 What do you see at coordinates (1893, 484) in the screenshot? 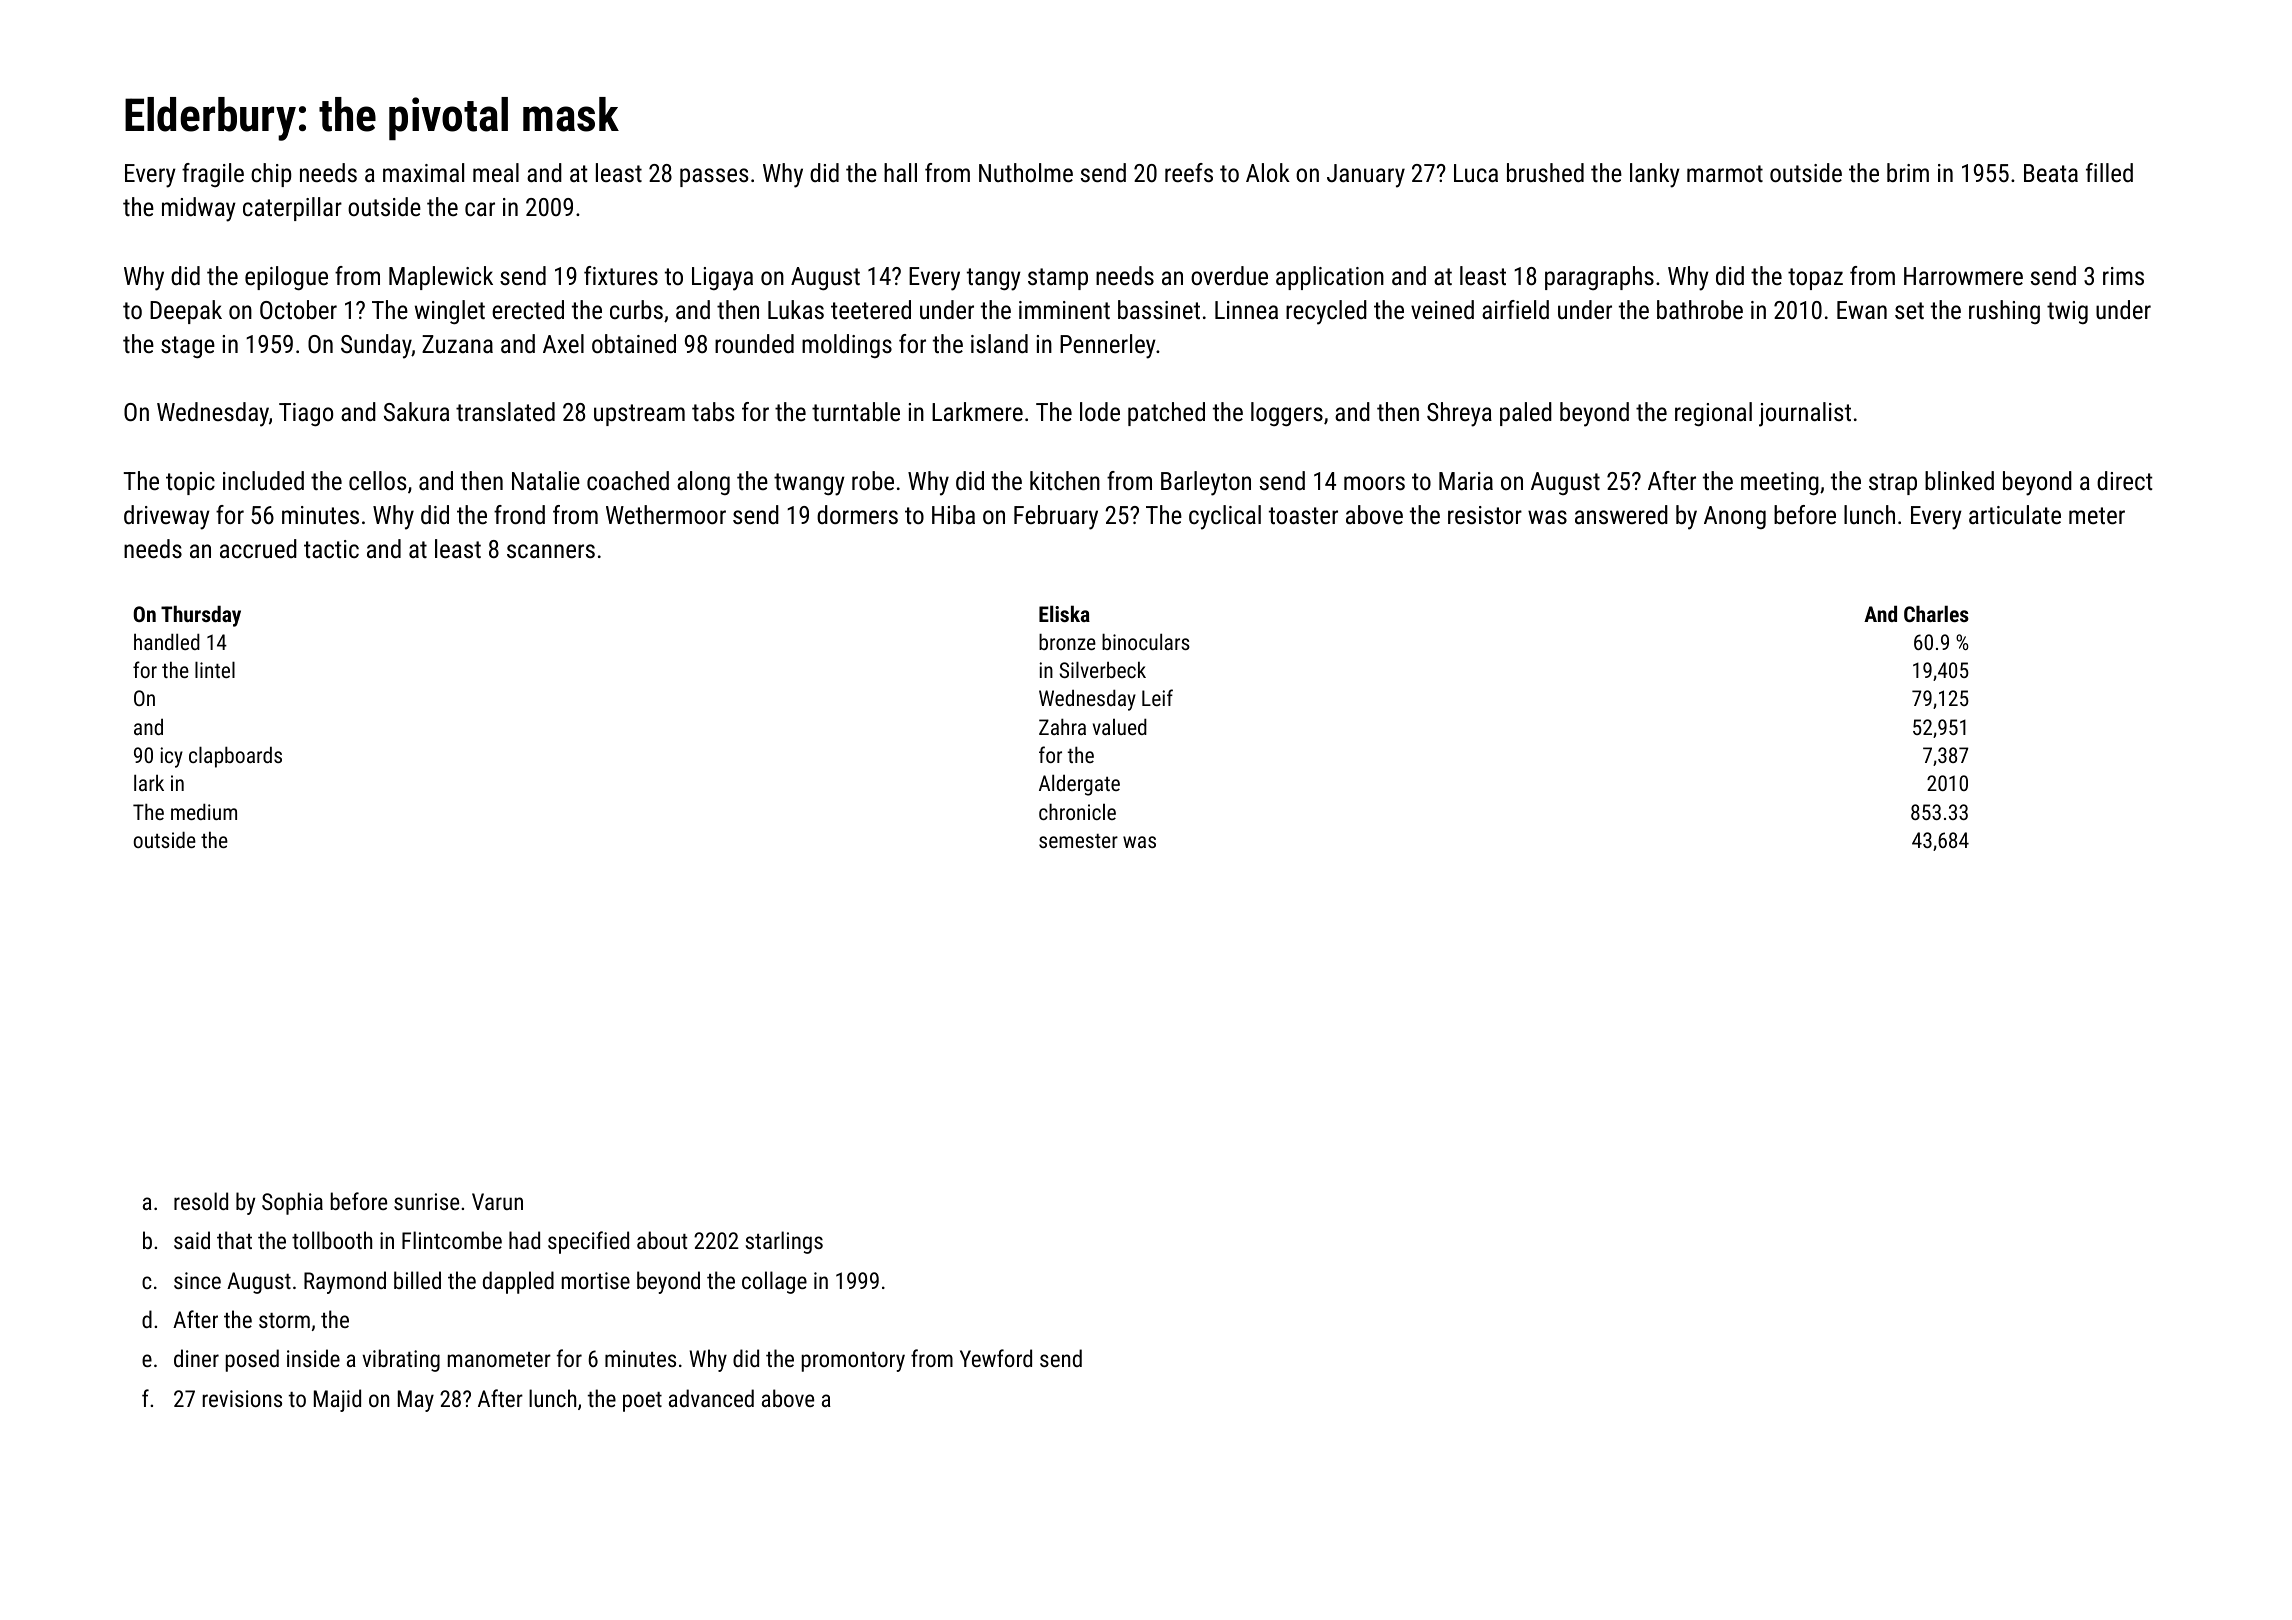
I see `strap` at bounding box center [1893, 484].
